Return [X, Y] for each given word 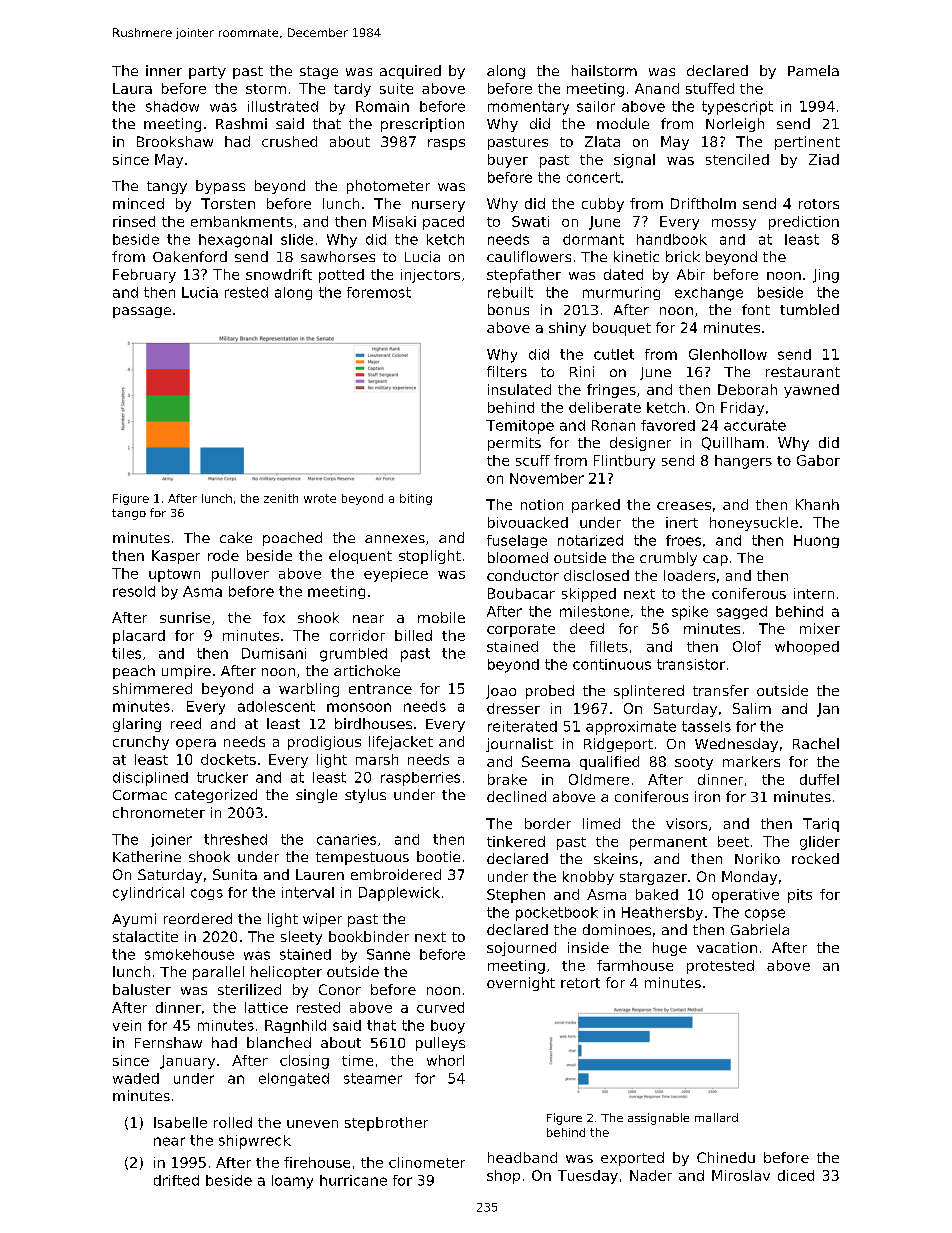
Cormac [140, 795]
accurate [755, 425]
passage [142, 312]
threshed [235, 839]
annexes [395, 539]
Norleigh [735, 125]
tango [129, 514]
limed [601, 823]
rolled [233, 1122]
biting [416, 499]
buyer [508, 161]
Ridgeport [618, 745]
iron [707, 796]
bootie [438, 856]
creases [684, 506]
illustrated [283, 106]
